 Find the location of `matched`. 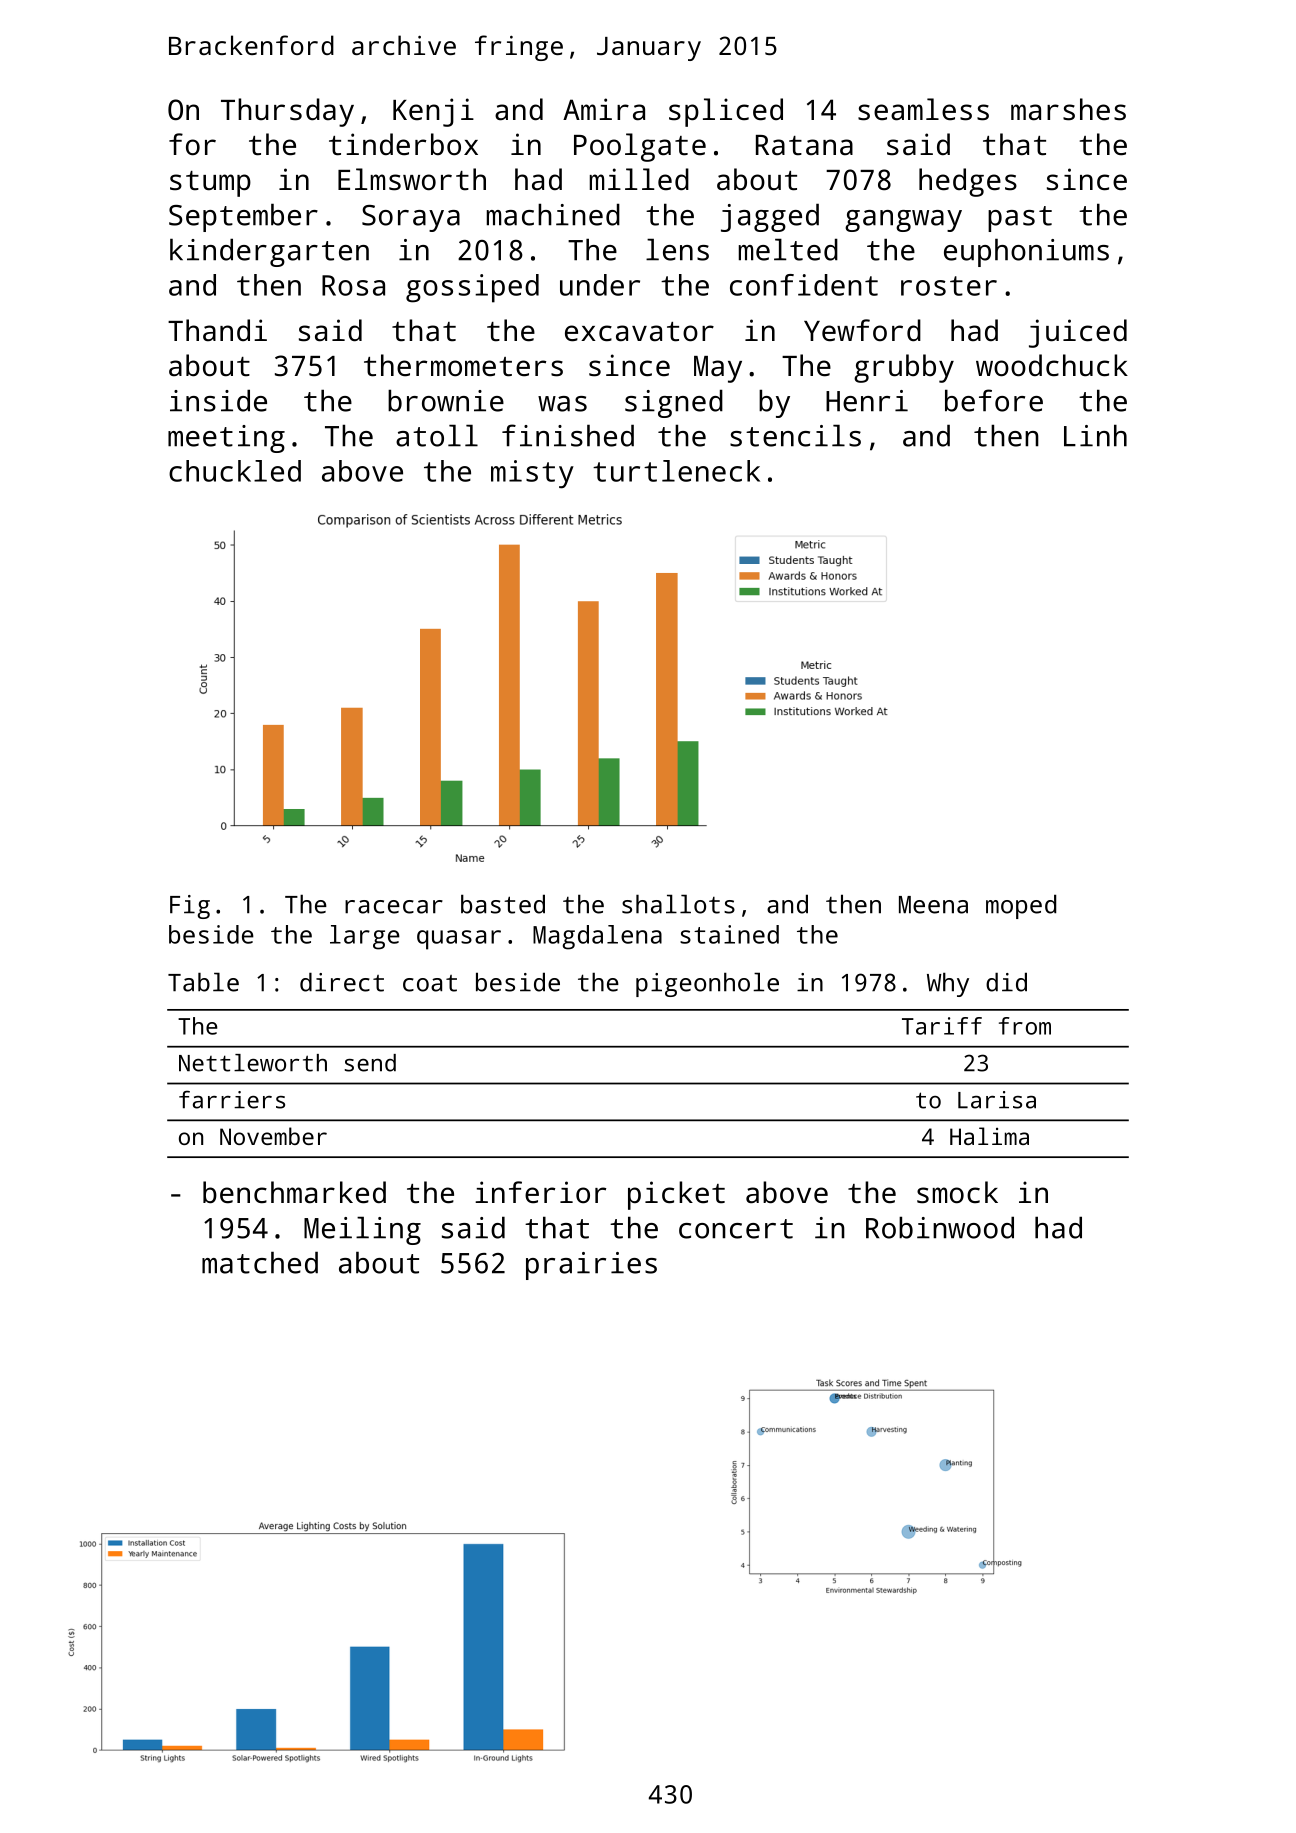

matched is located at coordinates (260, 1262).
